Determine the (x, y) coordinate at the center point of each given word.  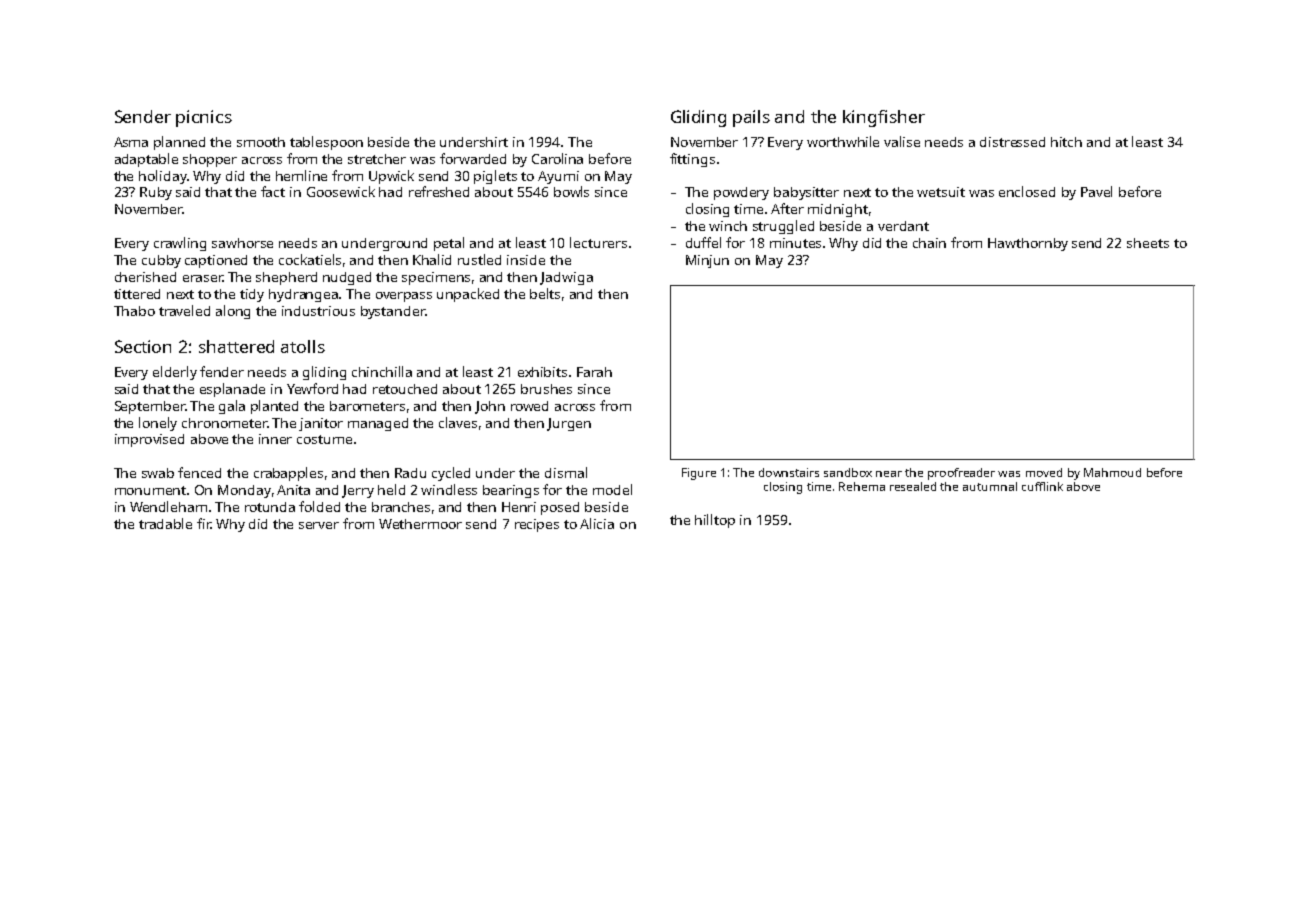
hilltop (715, 521)
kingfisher (884, 118)
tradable (165, 523)
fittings (692, 160)
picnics (204, 118)
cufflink (1042, 486)
